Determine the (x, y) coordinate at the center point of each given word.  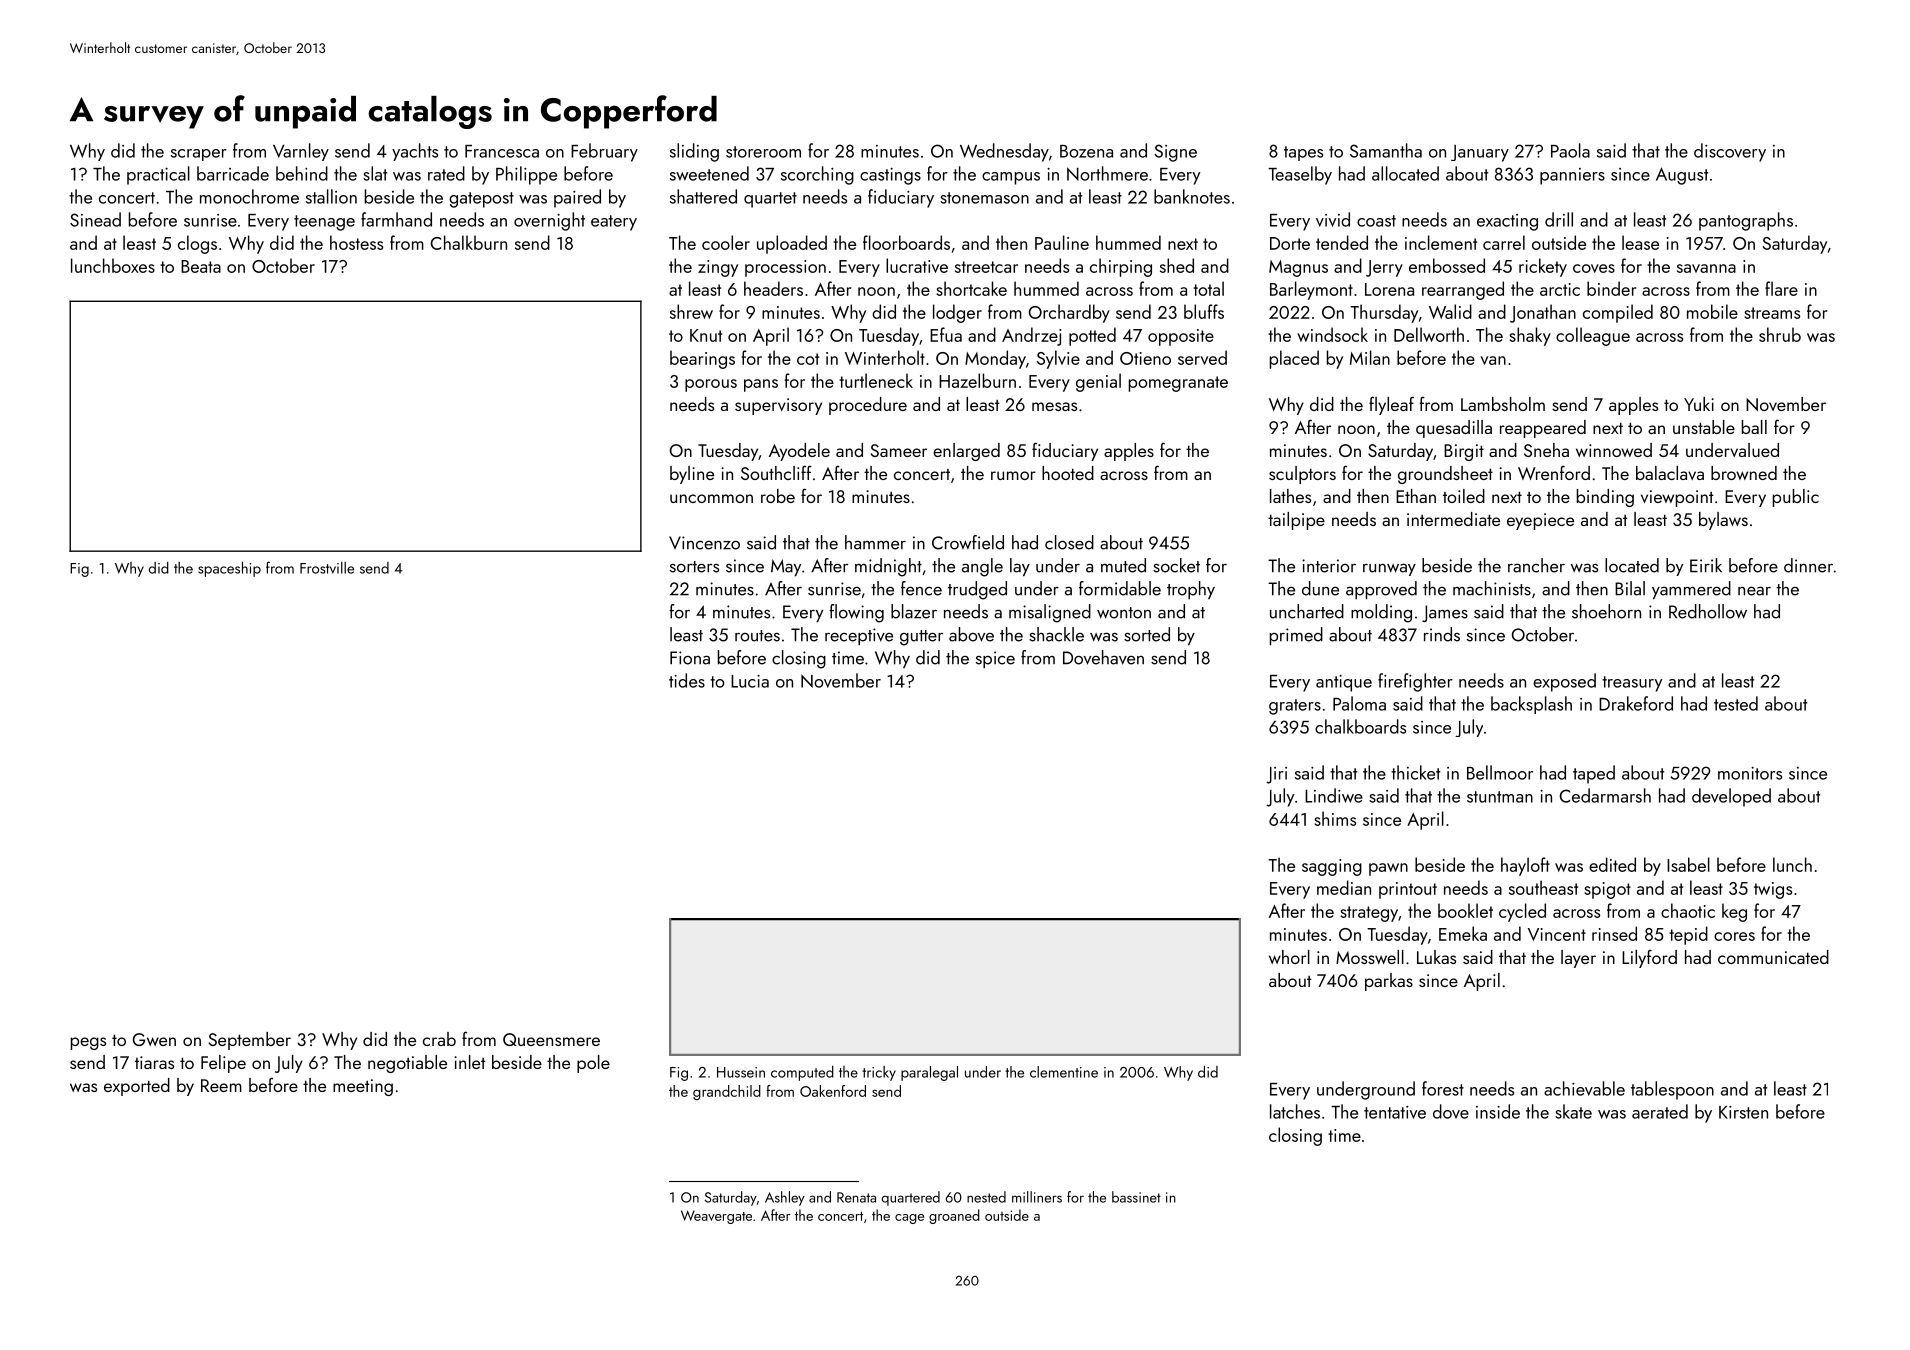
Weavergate (716, 1217)
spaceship (229, 569)
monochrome (249, 196)
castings (890, 176)
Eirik (1706, 565)
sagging (1332, 867)
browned (1744, 473)
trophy (1191, 590)
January (1480, 153)
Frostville (327, 568)
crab (439, 1039)
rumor (1013, 475)
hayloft (1525, 866)
